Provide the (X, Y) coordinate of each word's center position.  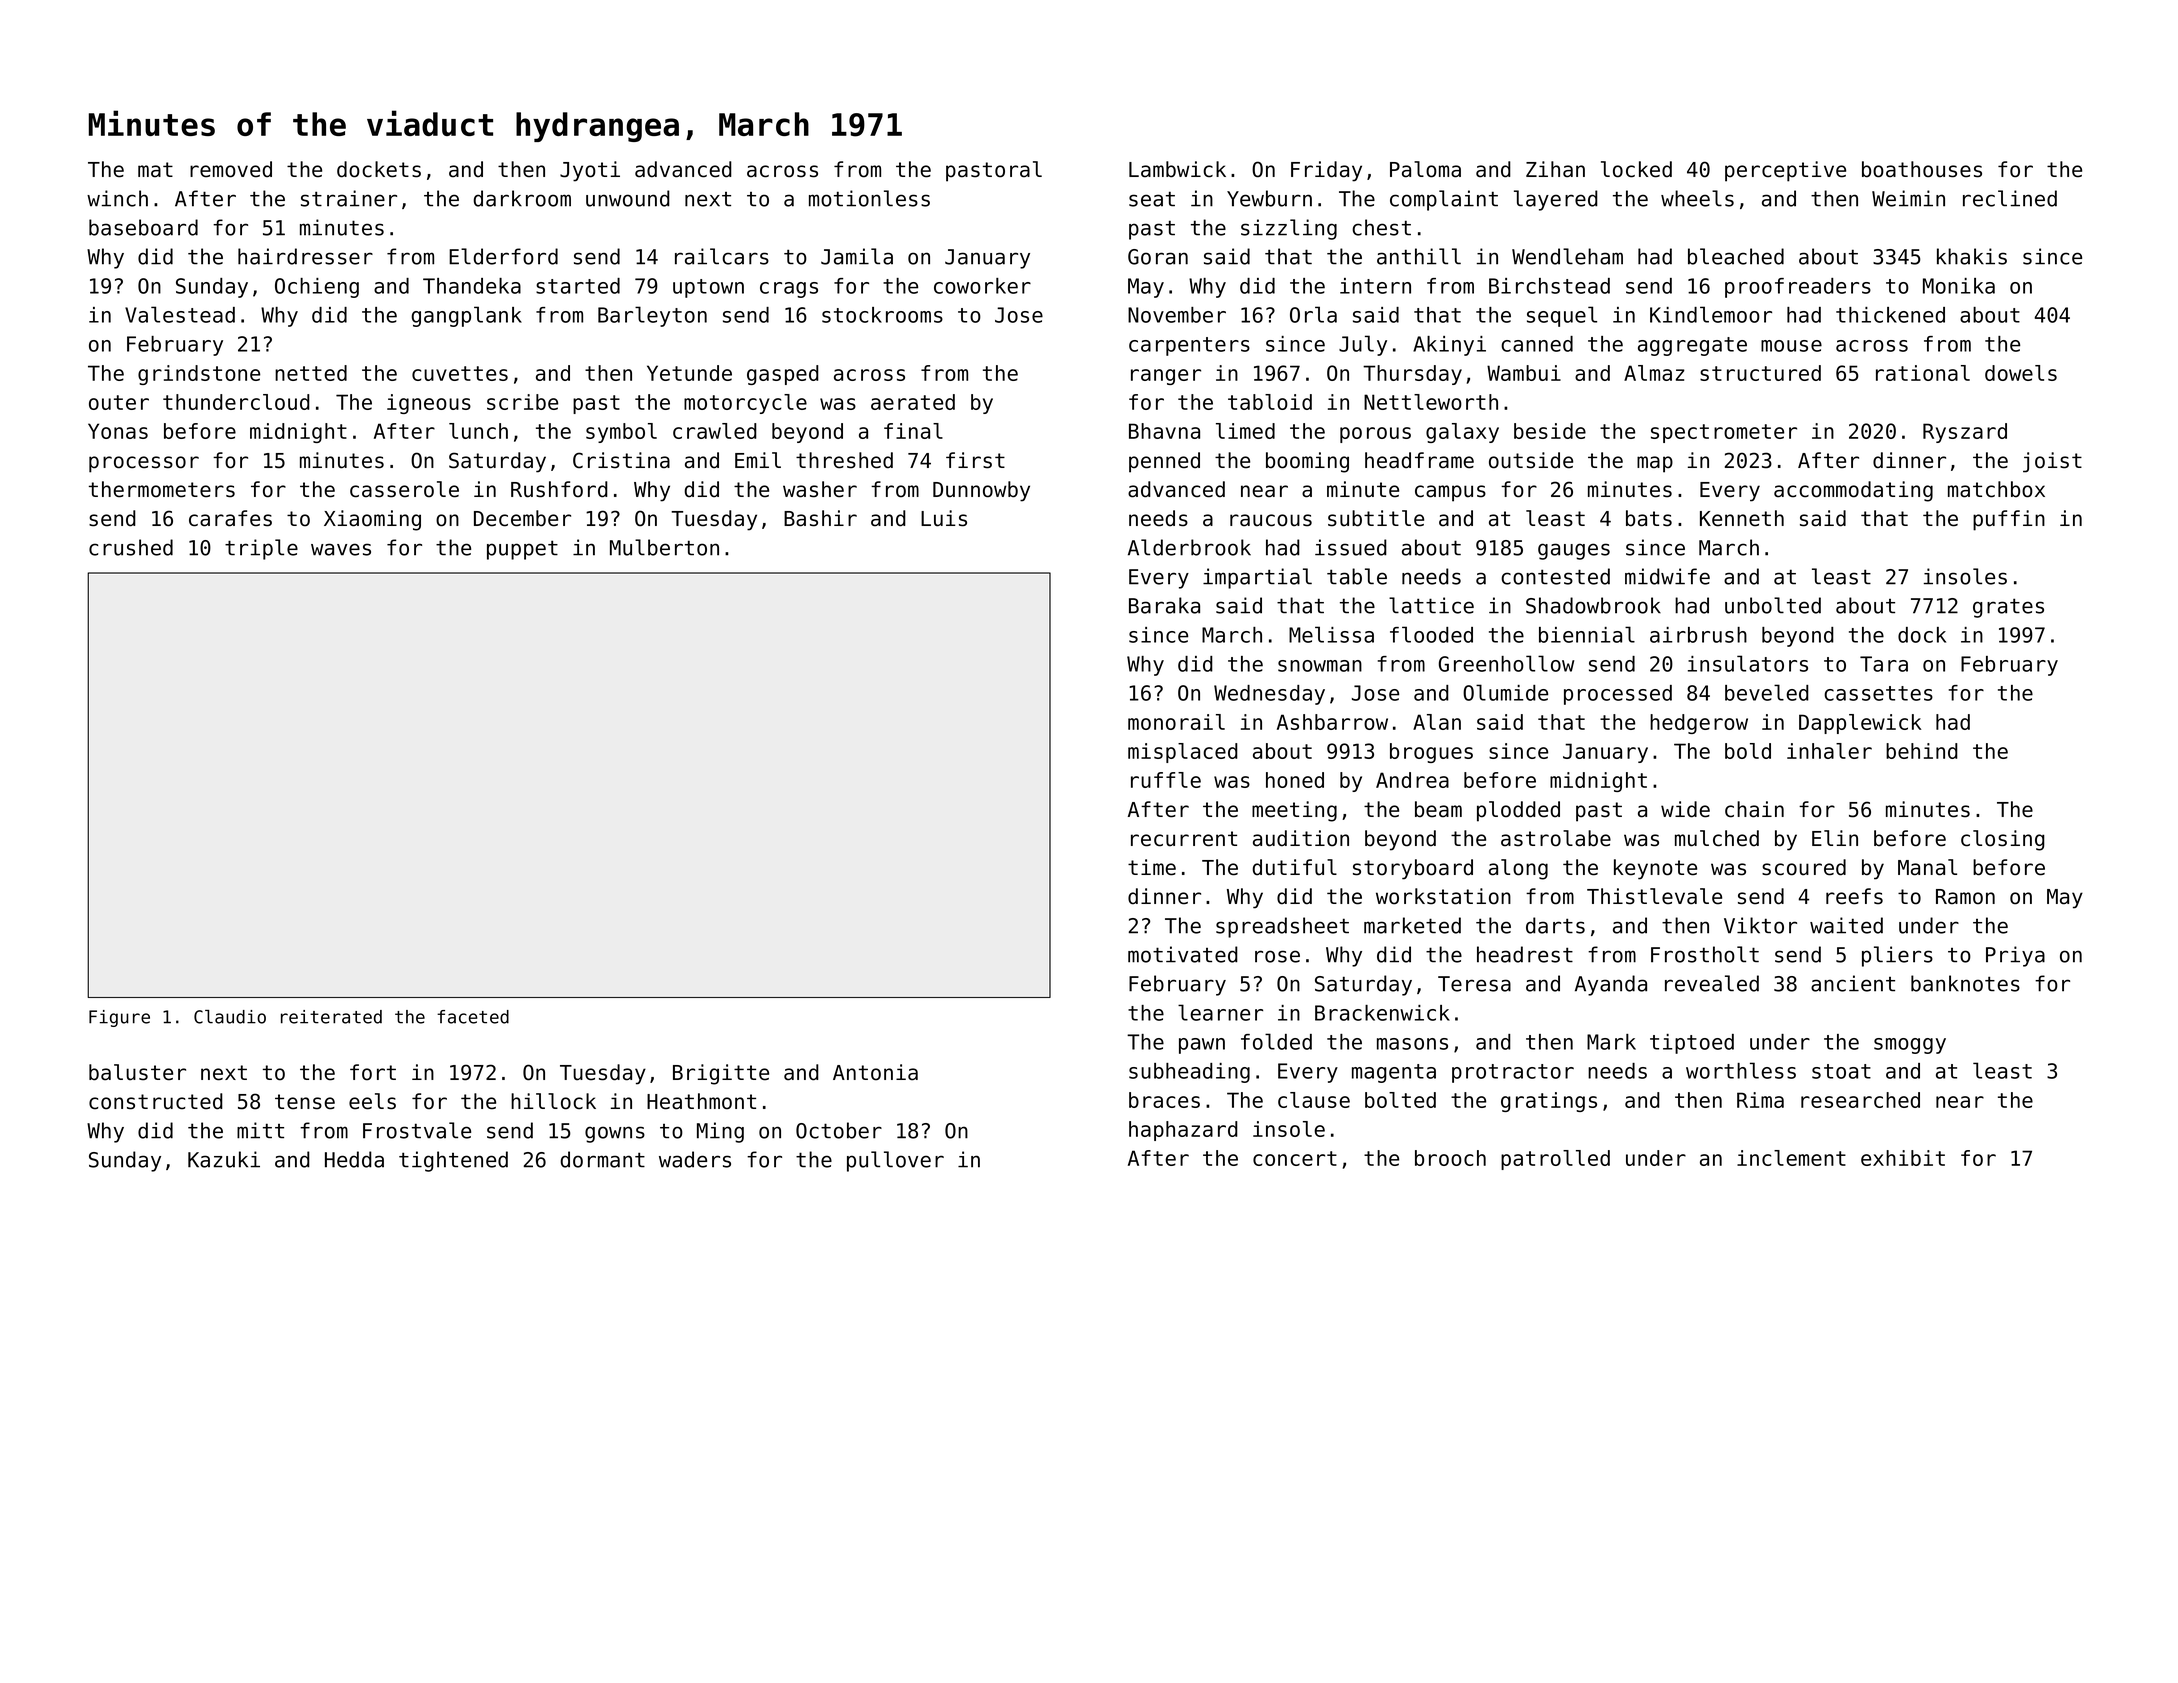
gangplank (466, 316)
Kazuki (224, 1159)
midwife (1667, 576)
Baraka (1164, 605)
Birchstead (1549, 286)
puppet (522, 550)
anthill (1419, 256)
